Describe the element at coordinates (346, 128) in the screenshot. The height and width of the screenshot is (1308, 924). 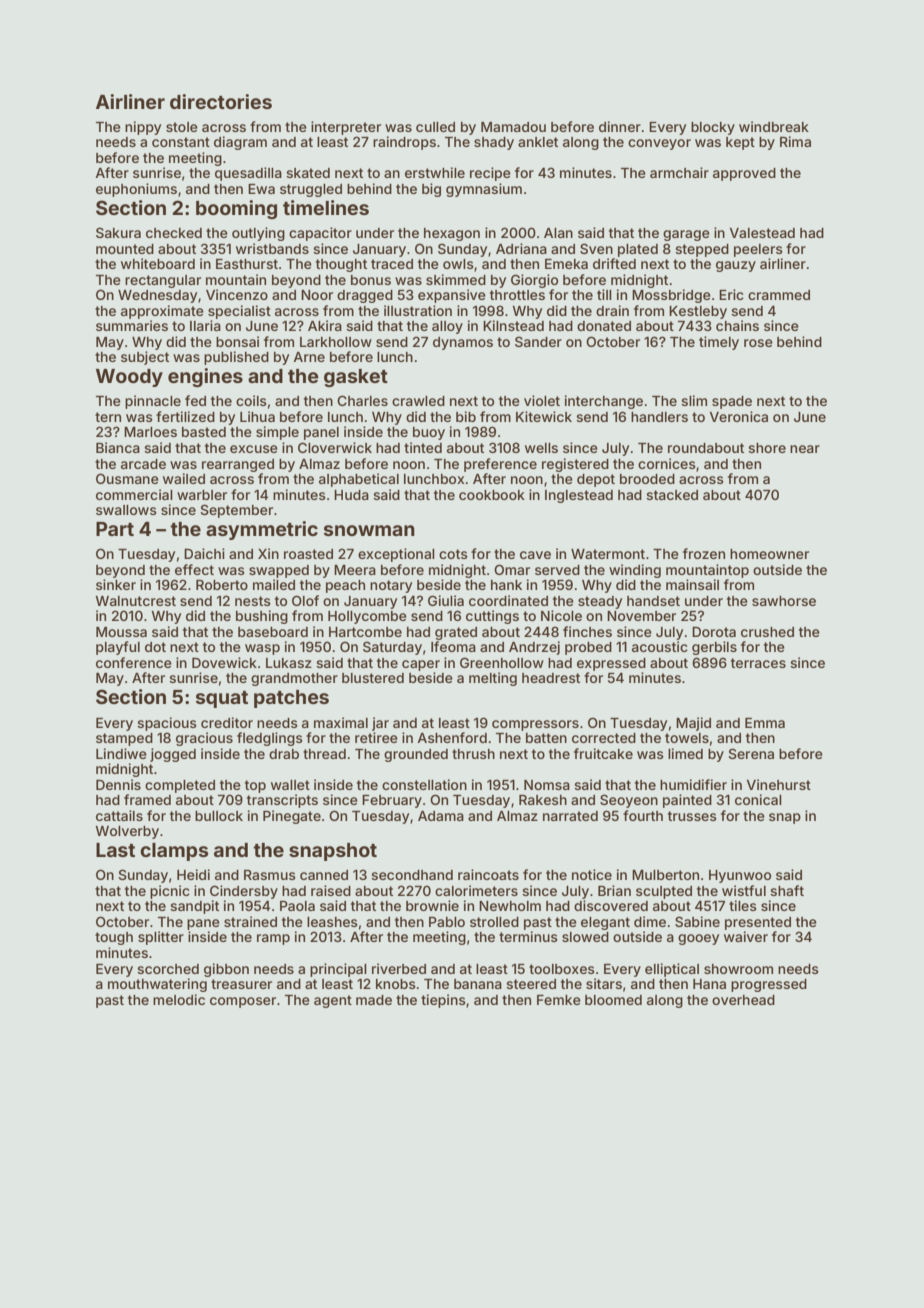
I see `interpreter` at that location.
